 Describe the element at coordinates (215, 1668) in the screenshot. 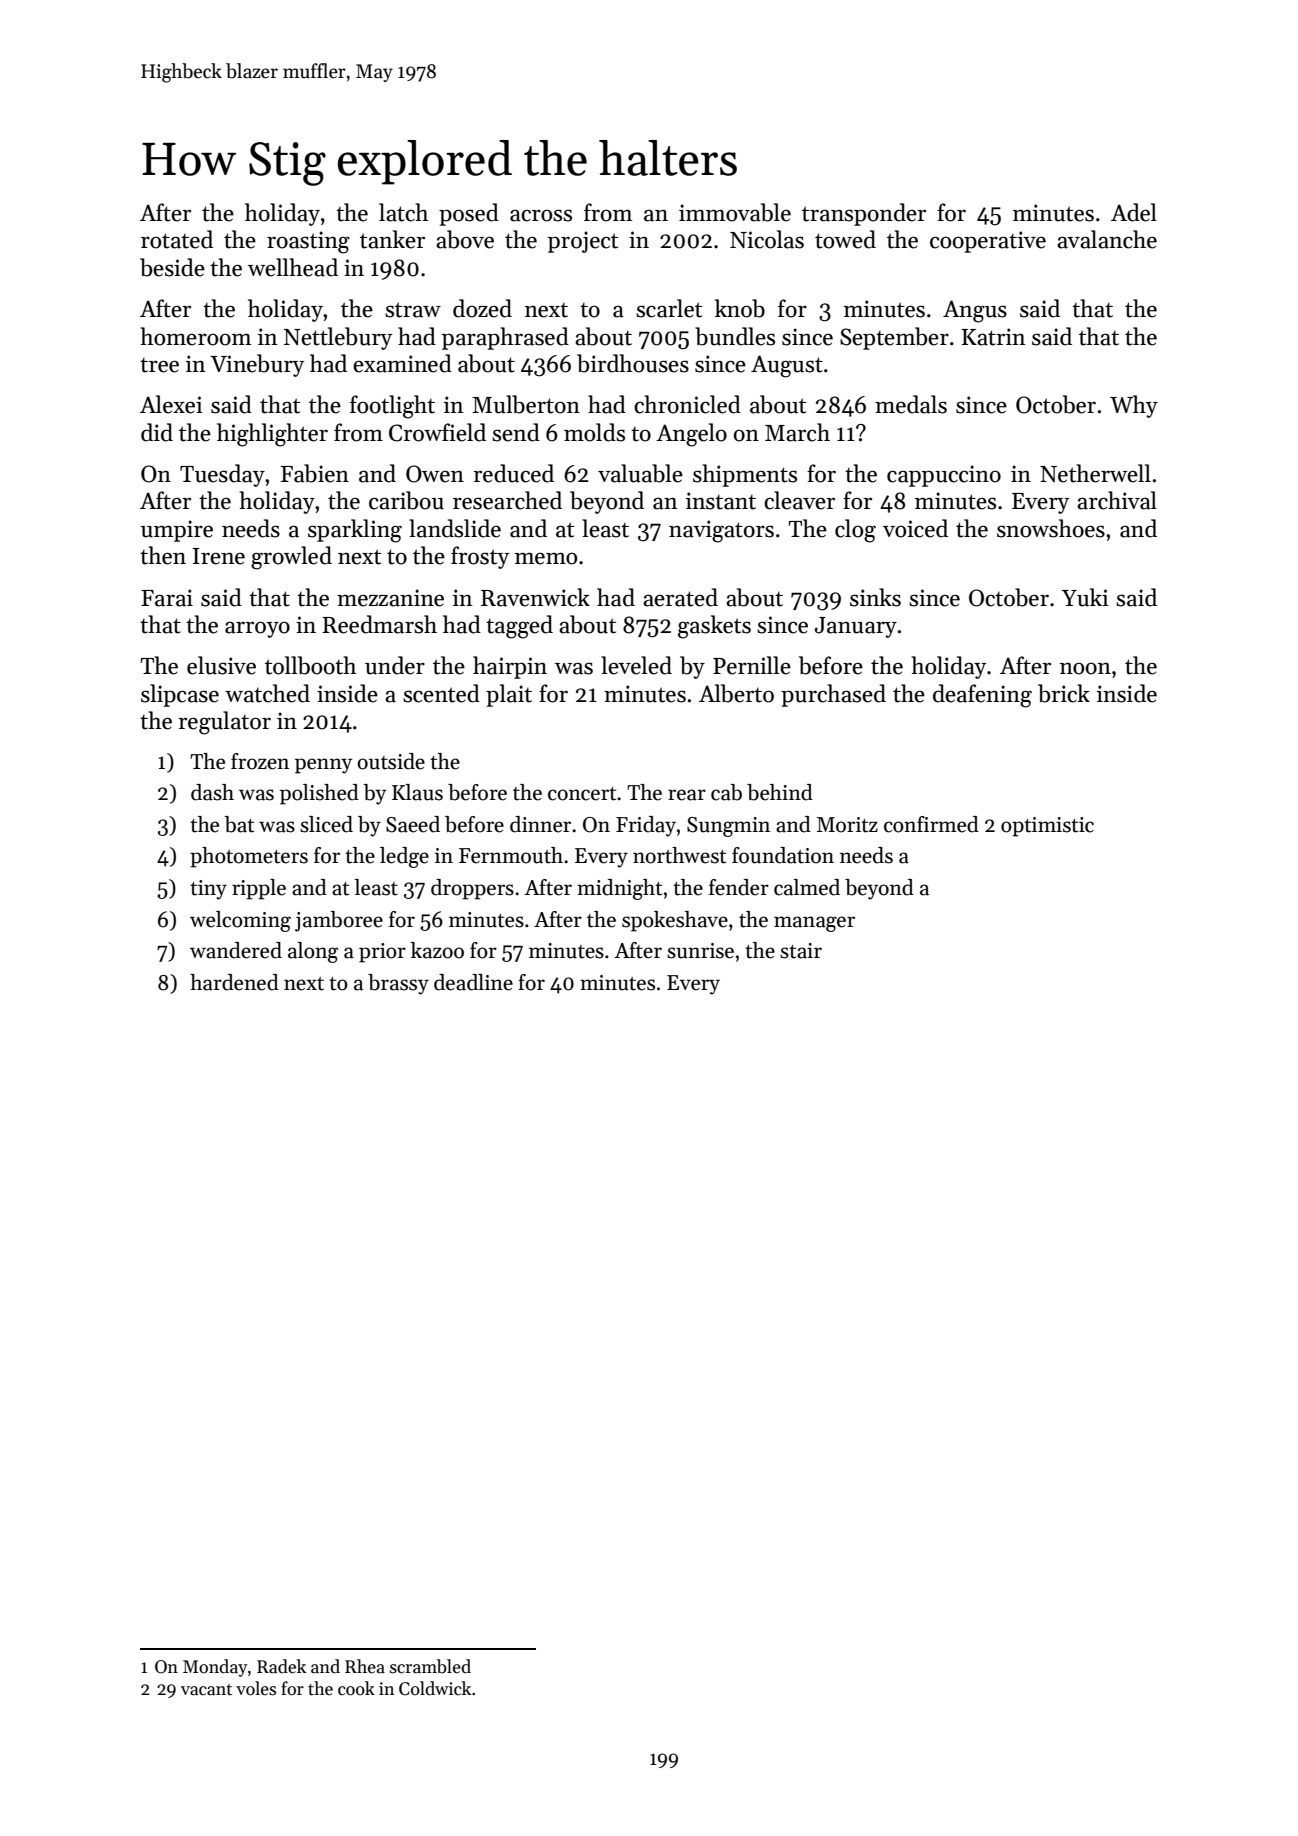

I see `Monday` at that location.
